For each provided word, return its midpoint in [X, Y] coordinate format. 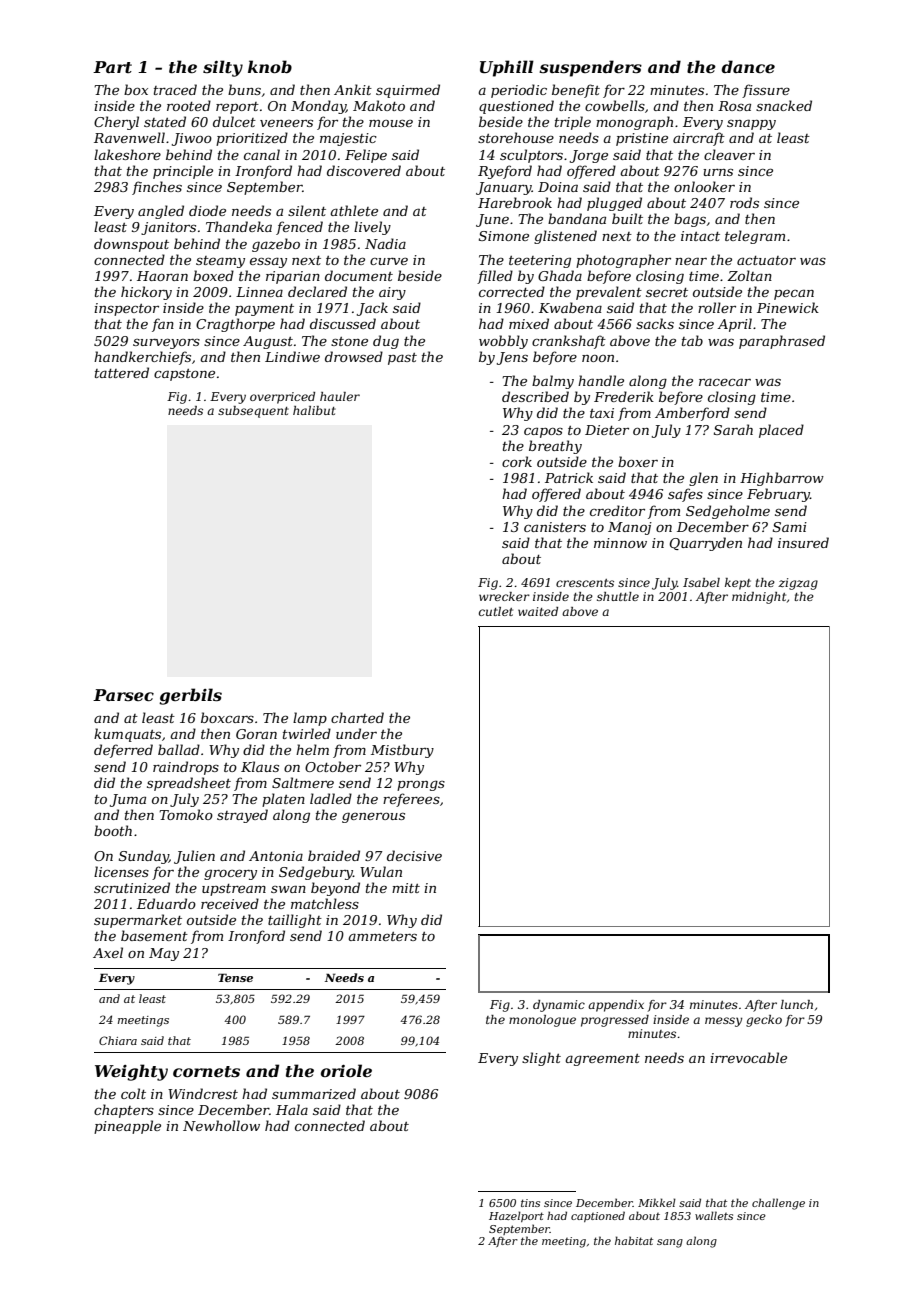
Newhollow [221, 1125]
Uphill [507, 68]
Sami [790, 527]
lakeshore [127, 154]
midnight [759, 598]
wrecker [504, 596]
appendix [616, 1006]
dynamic [559, 1006]
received [230, 903]
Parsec [123, 695]
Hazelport [516, 1216]
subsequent [253, 412]
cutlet [496, 611]
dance [748, 66]
